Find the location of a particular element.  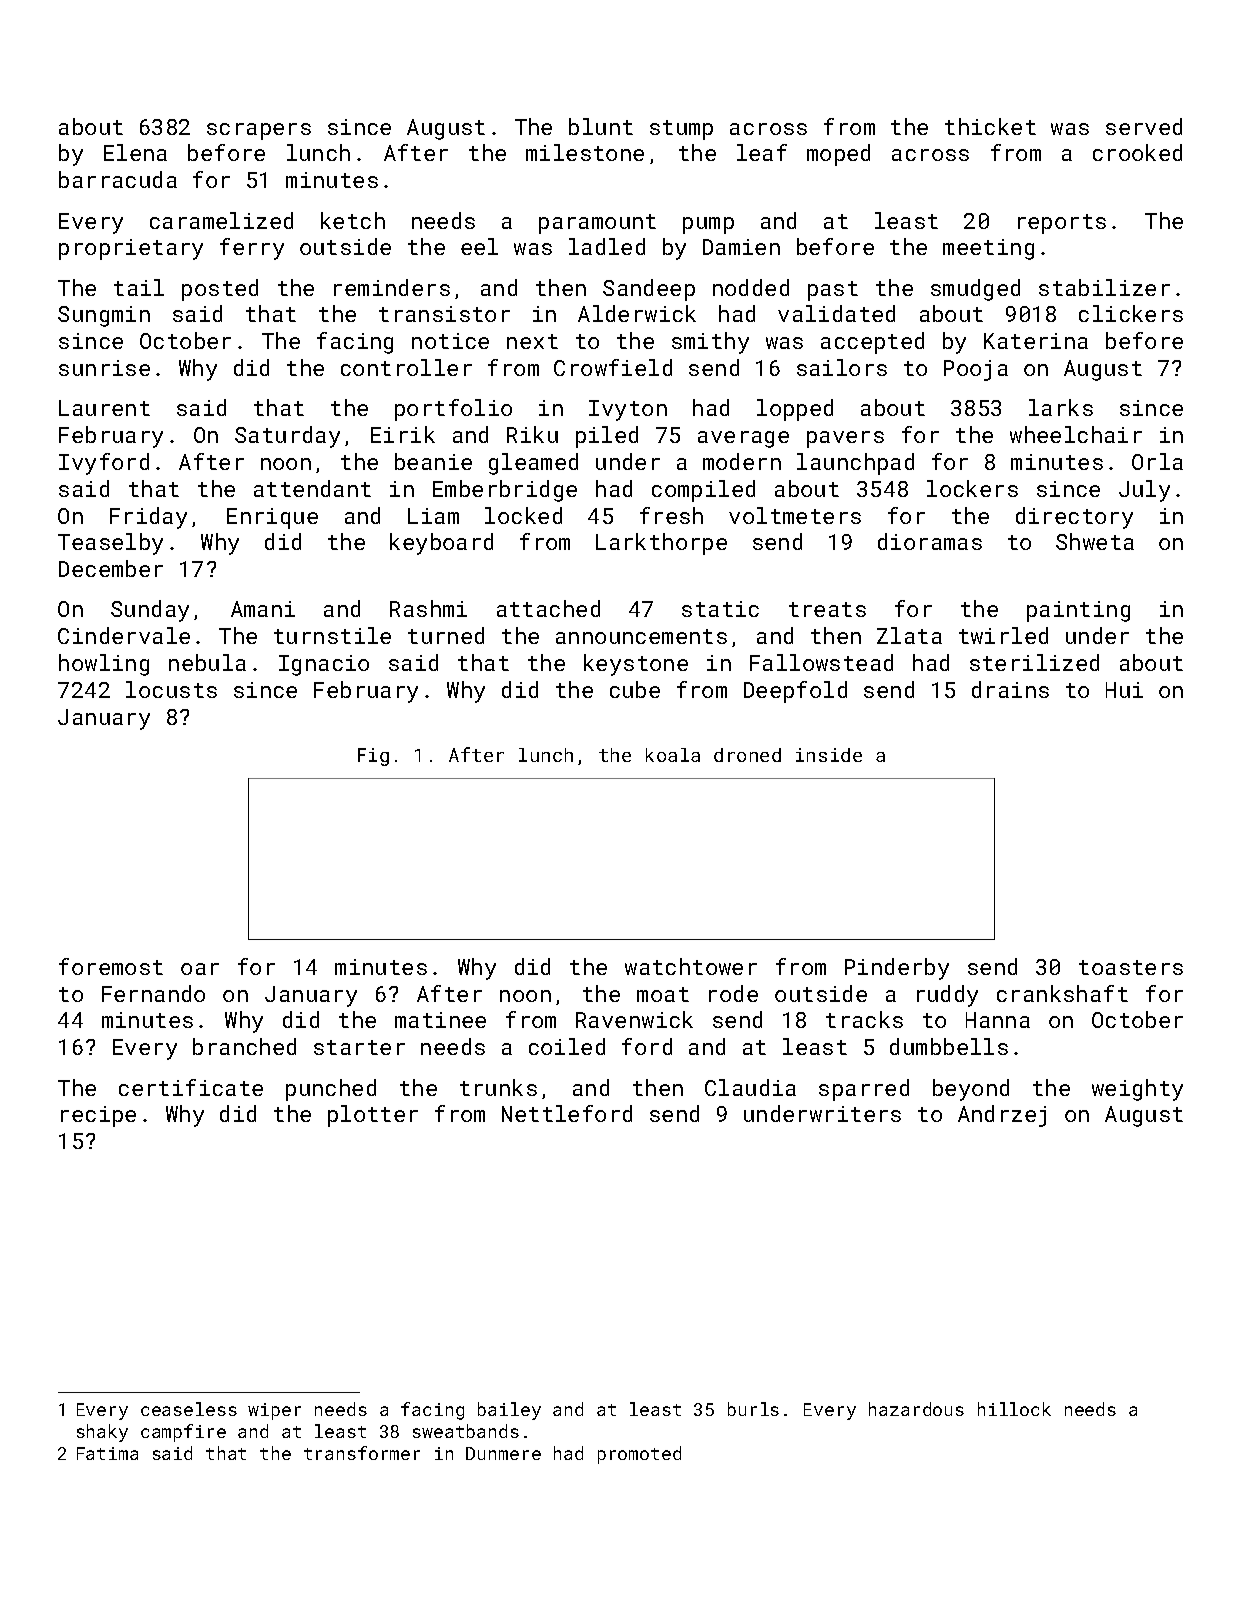

weighty is located at coordinates (1137, 1090).
